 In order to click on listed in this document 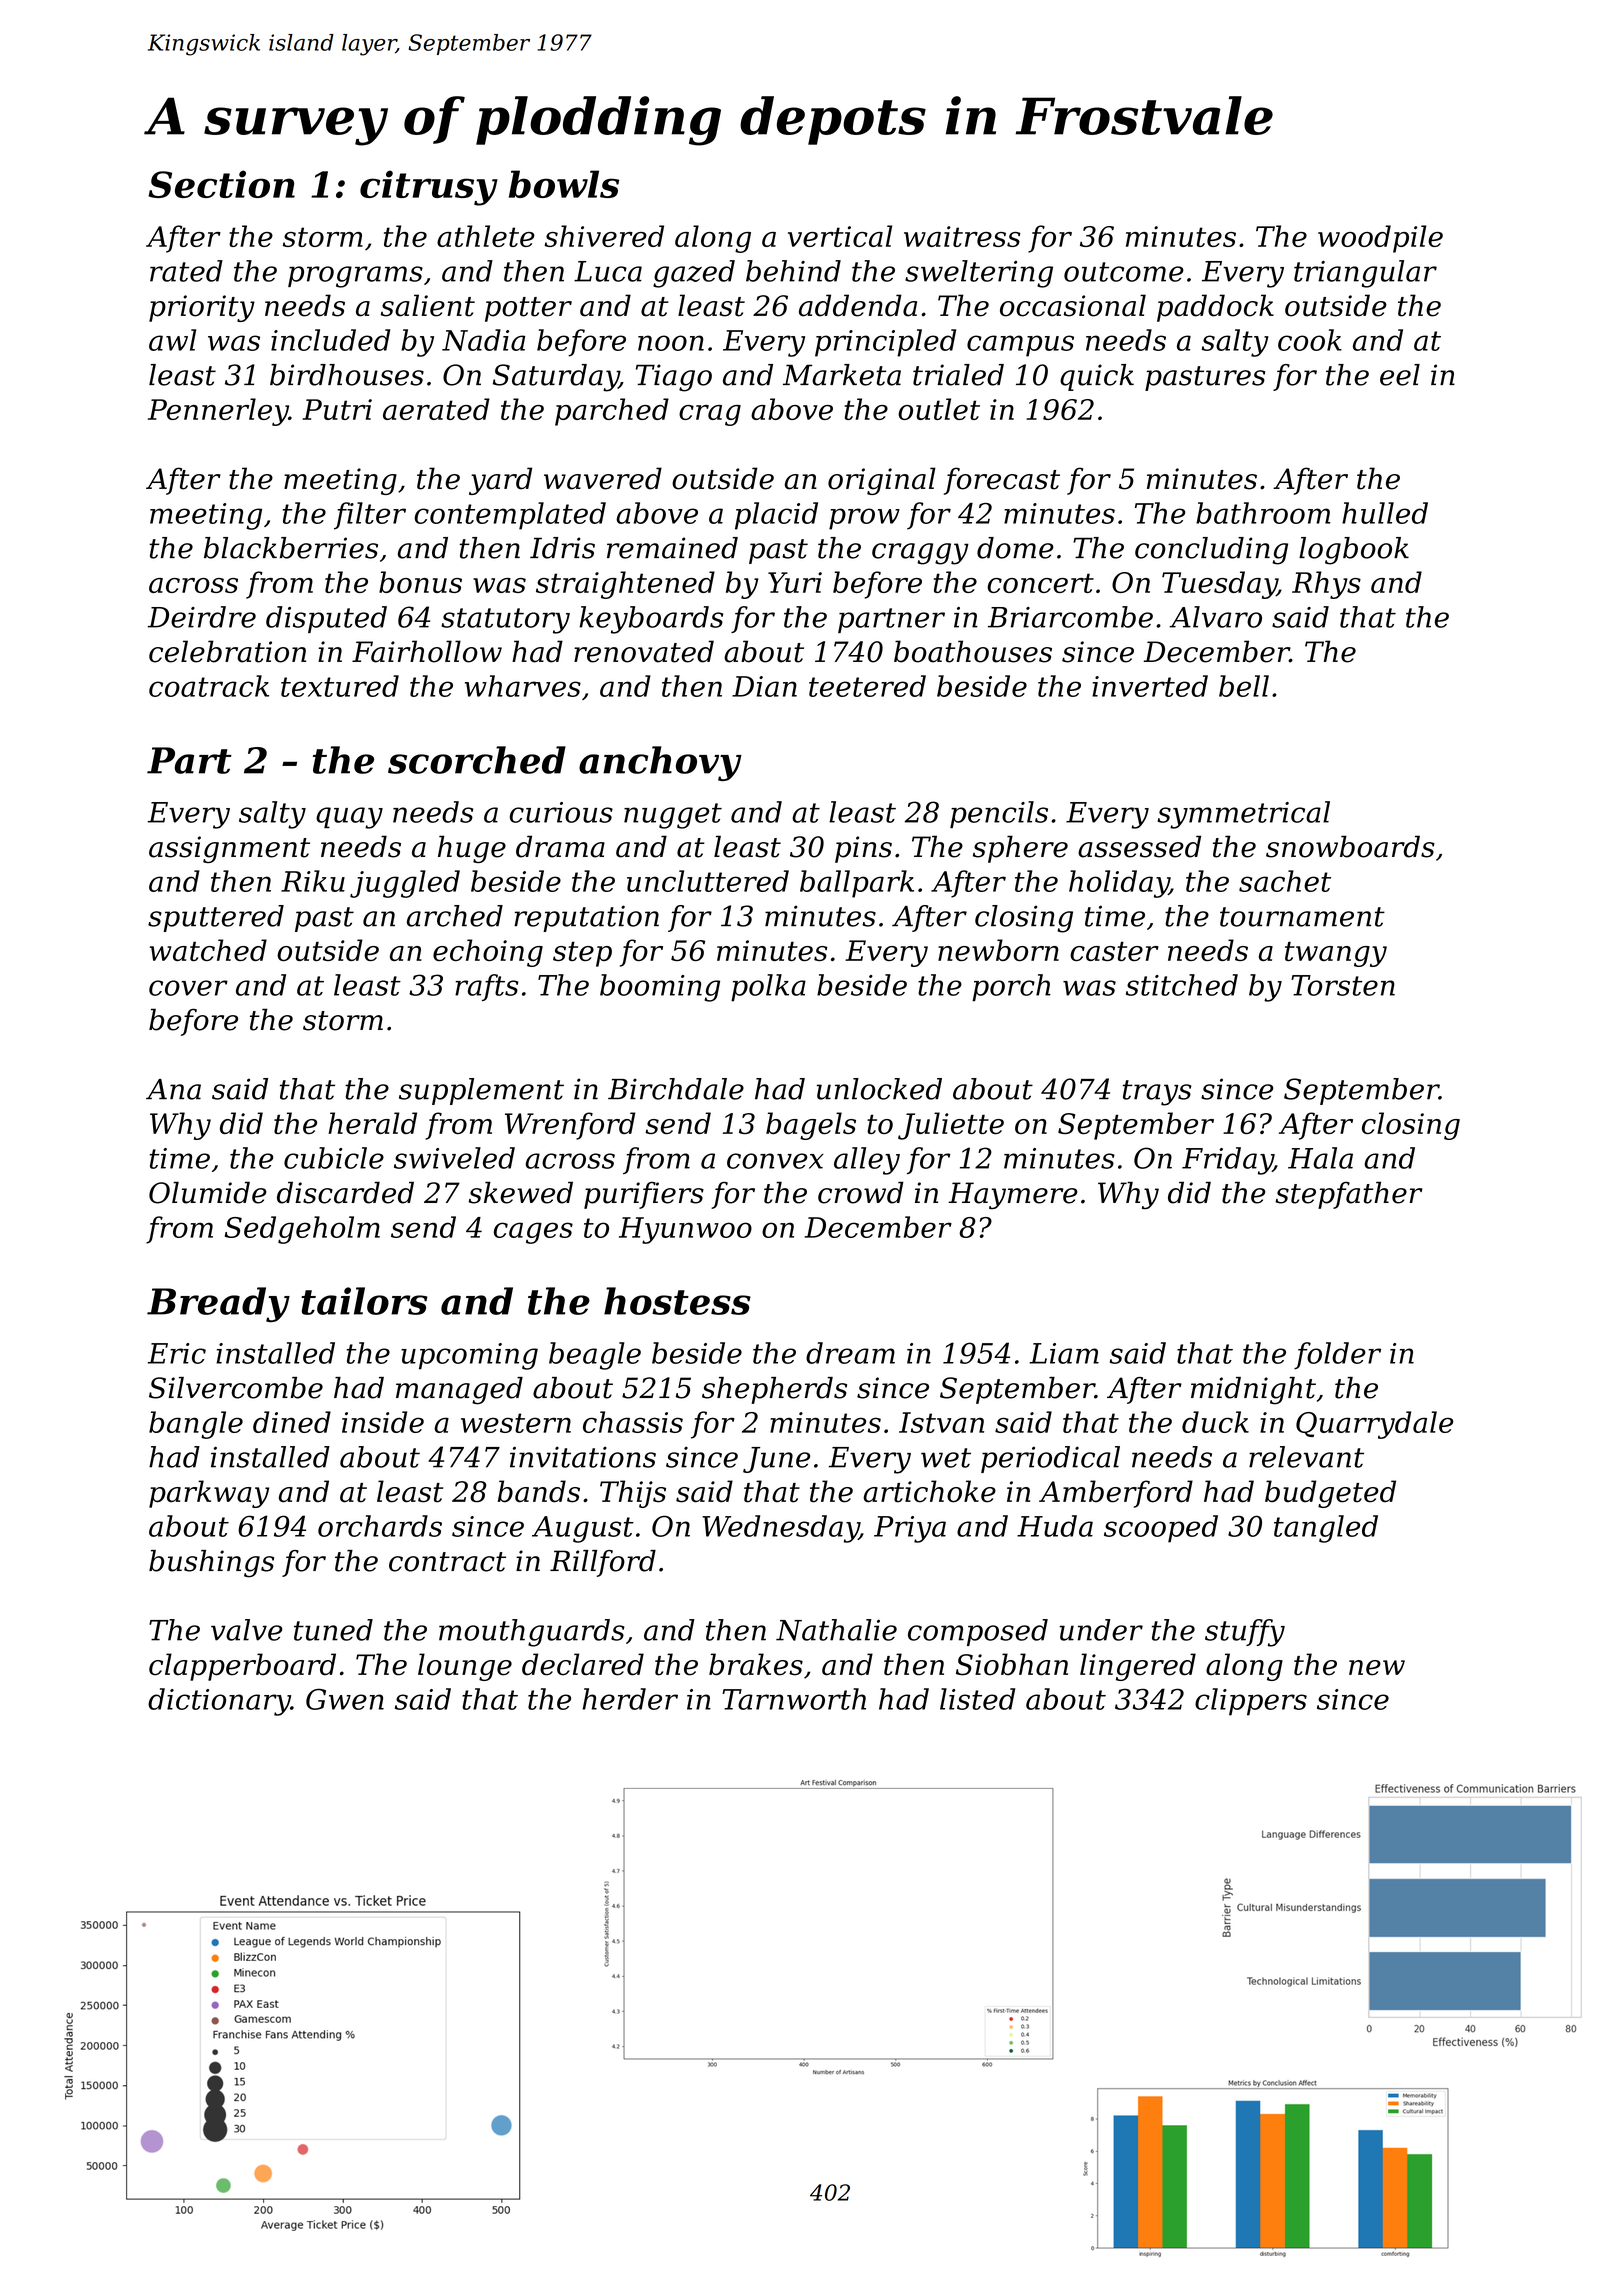, I will do `click(977, 1699)`.
